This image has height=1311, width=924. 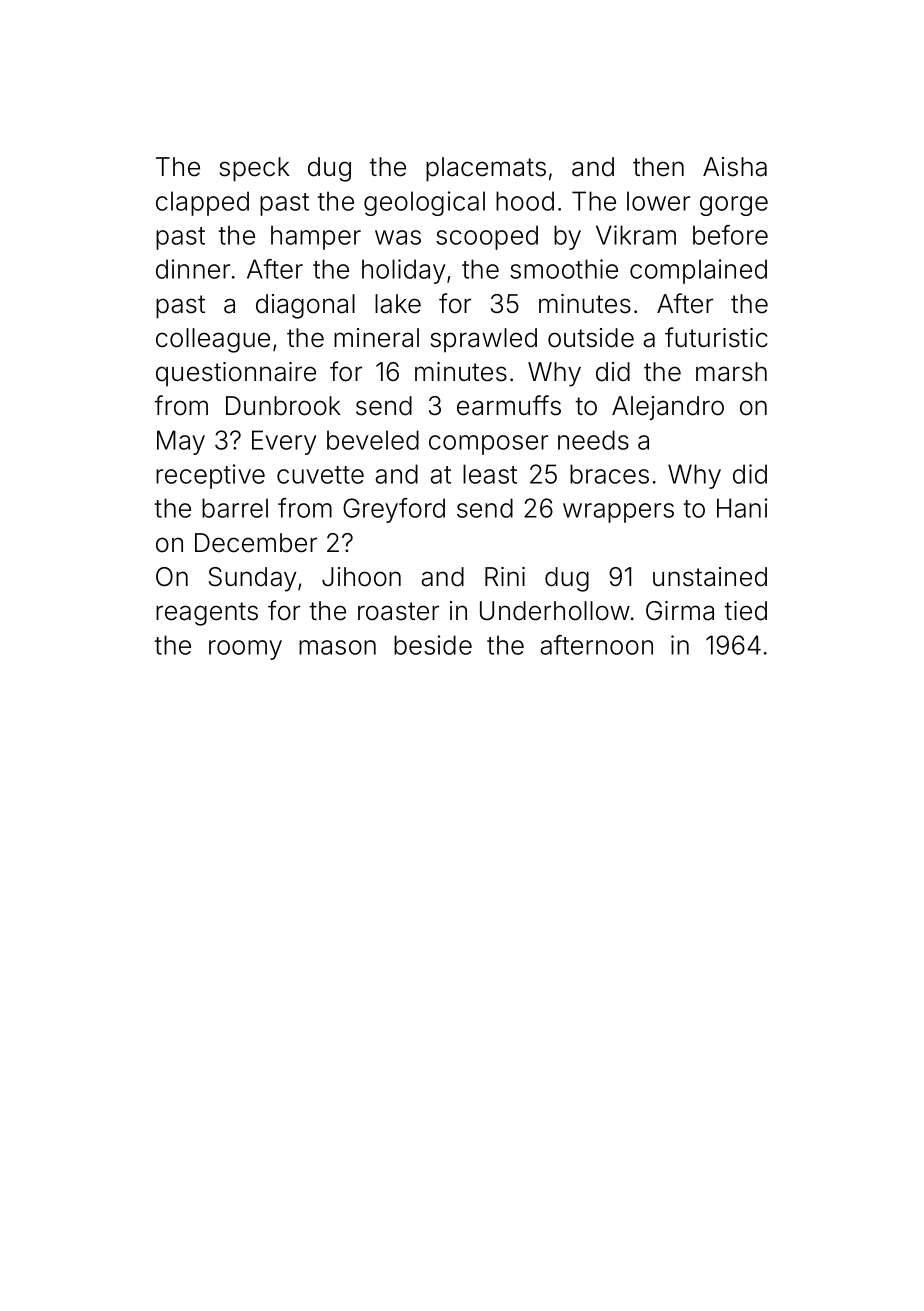 What do you see at coordinates (255, 169) in the image?
I see `speck` at bounding box center [255, 169].
